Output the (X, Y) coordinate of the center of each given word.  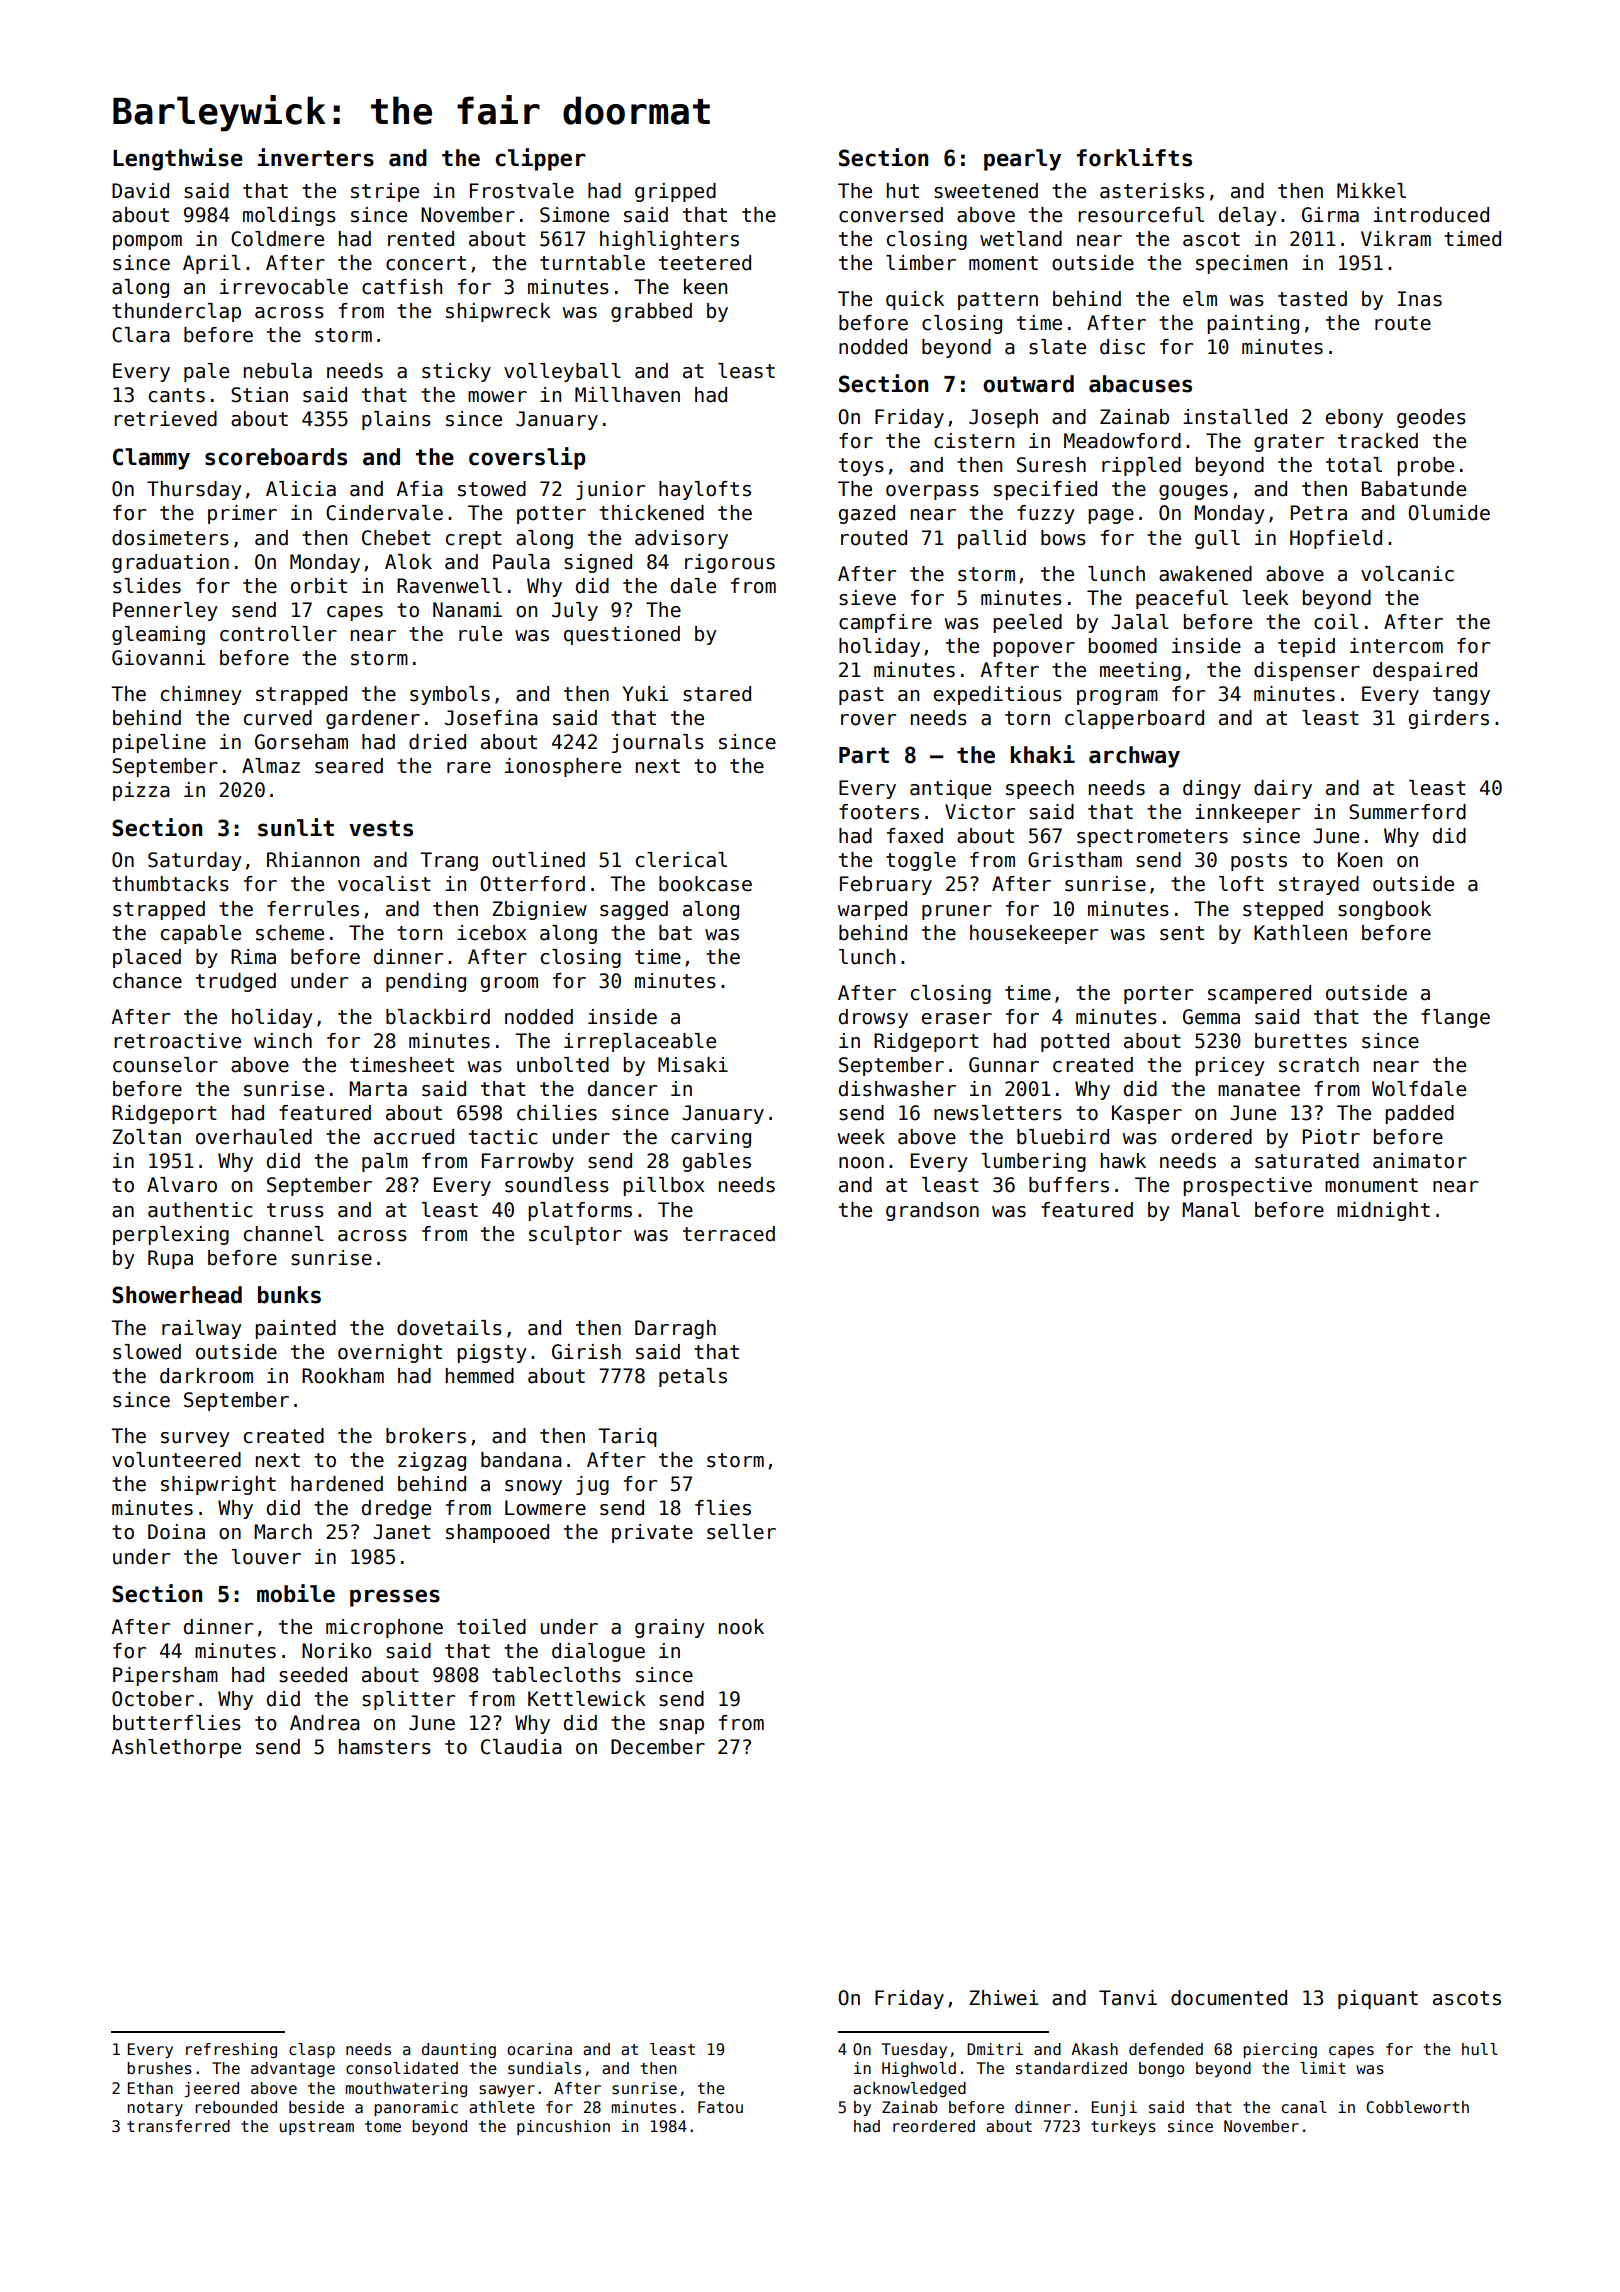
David (140, 191)
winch (283, 1041)
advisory (681, 539)
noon (861, 1163)
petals (693, 1377)
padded (1419, 1114)
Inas (1420, 299)
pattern (998, 301)
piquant (1378, 1999)
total (1354, 465)
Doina (176, 1532)
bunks (289, 1295)
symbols (450, 695)
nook (741, 1627)
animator (1420, 1161)
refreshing (231, 2050)
